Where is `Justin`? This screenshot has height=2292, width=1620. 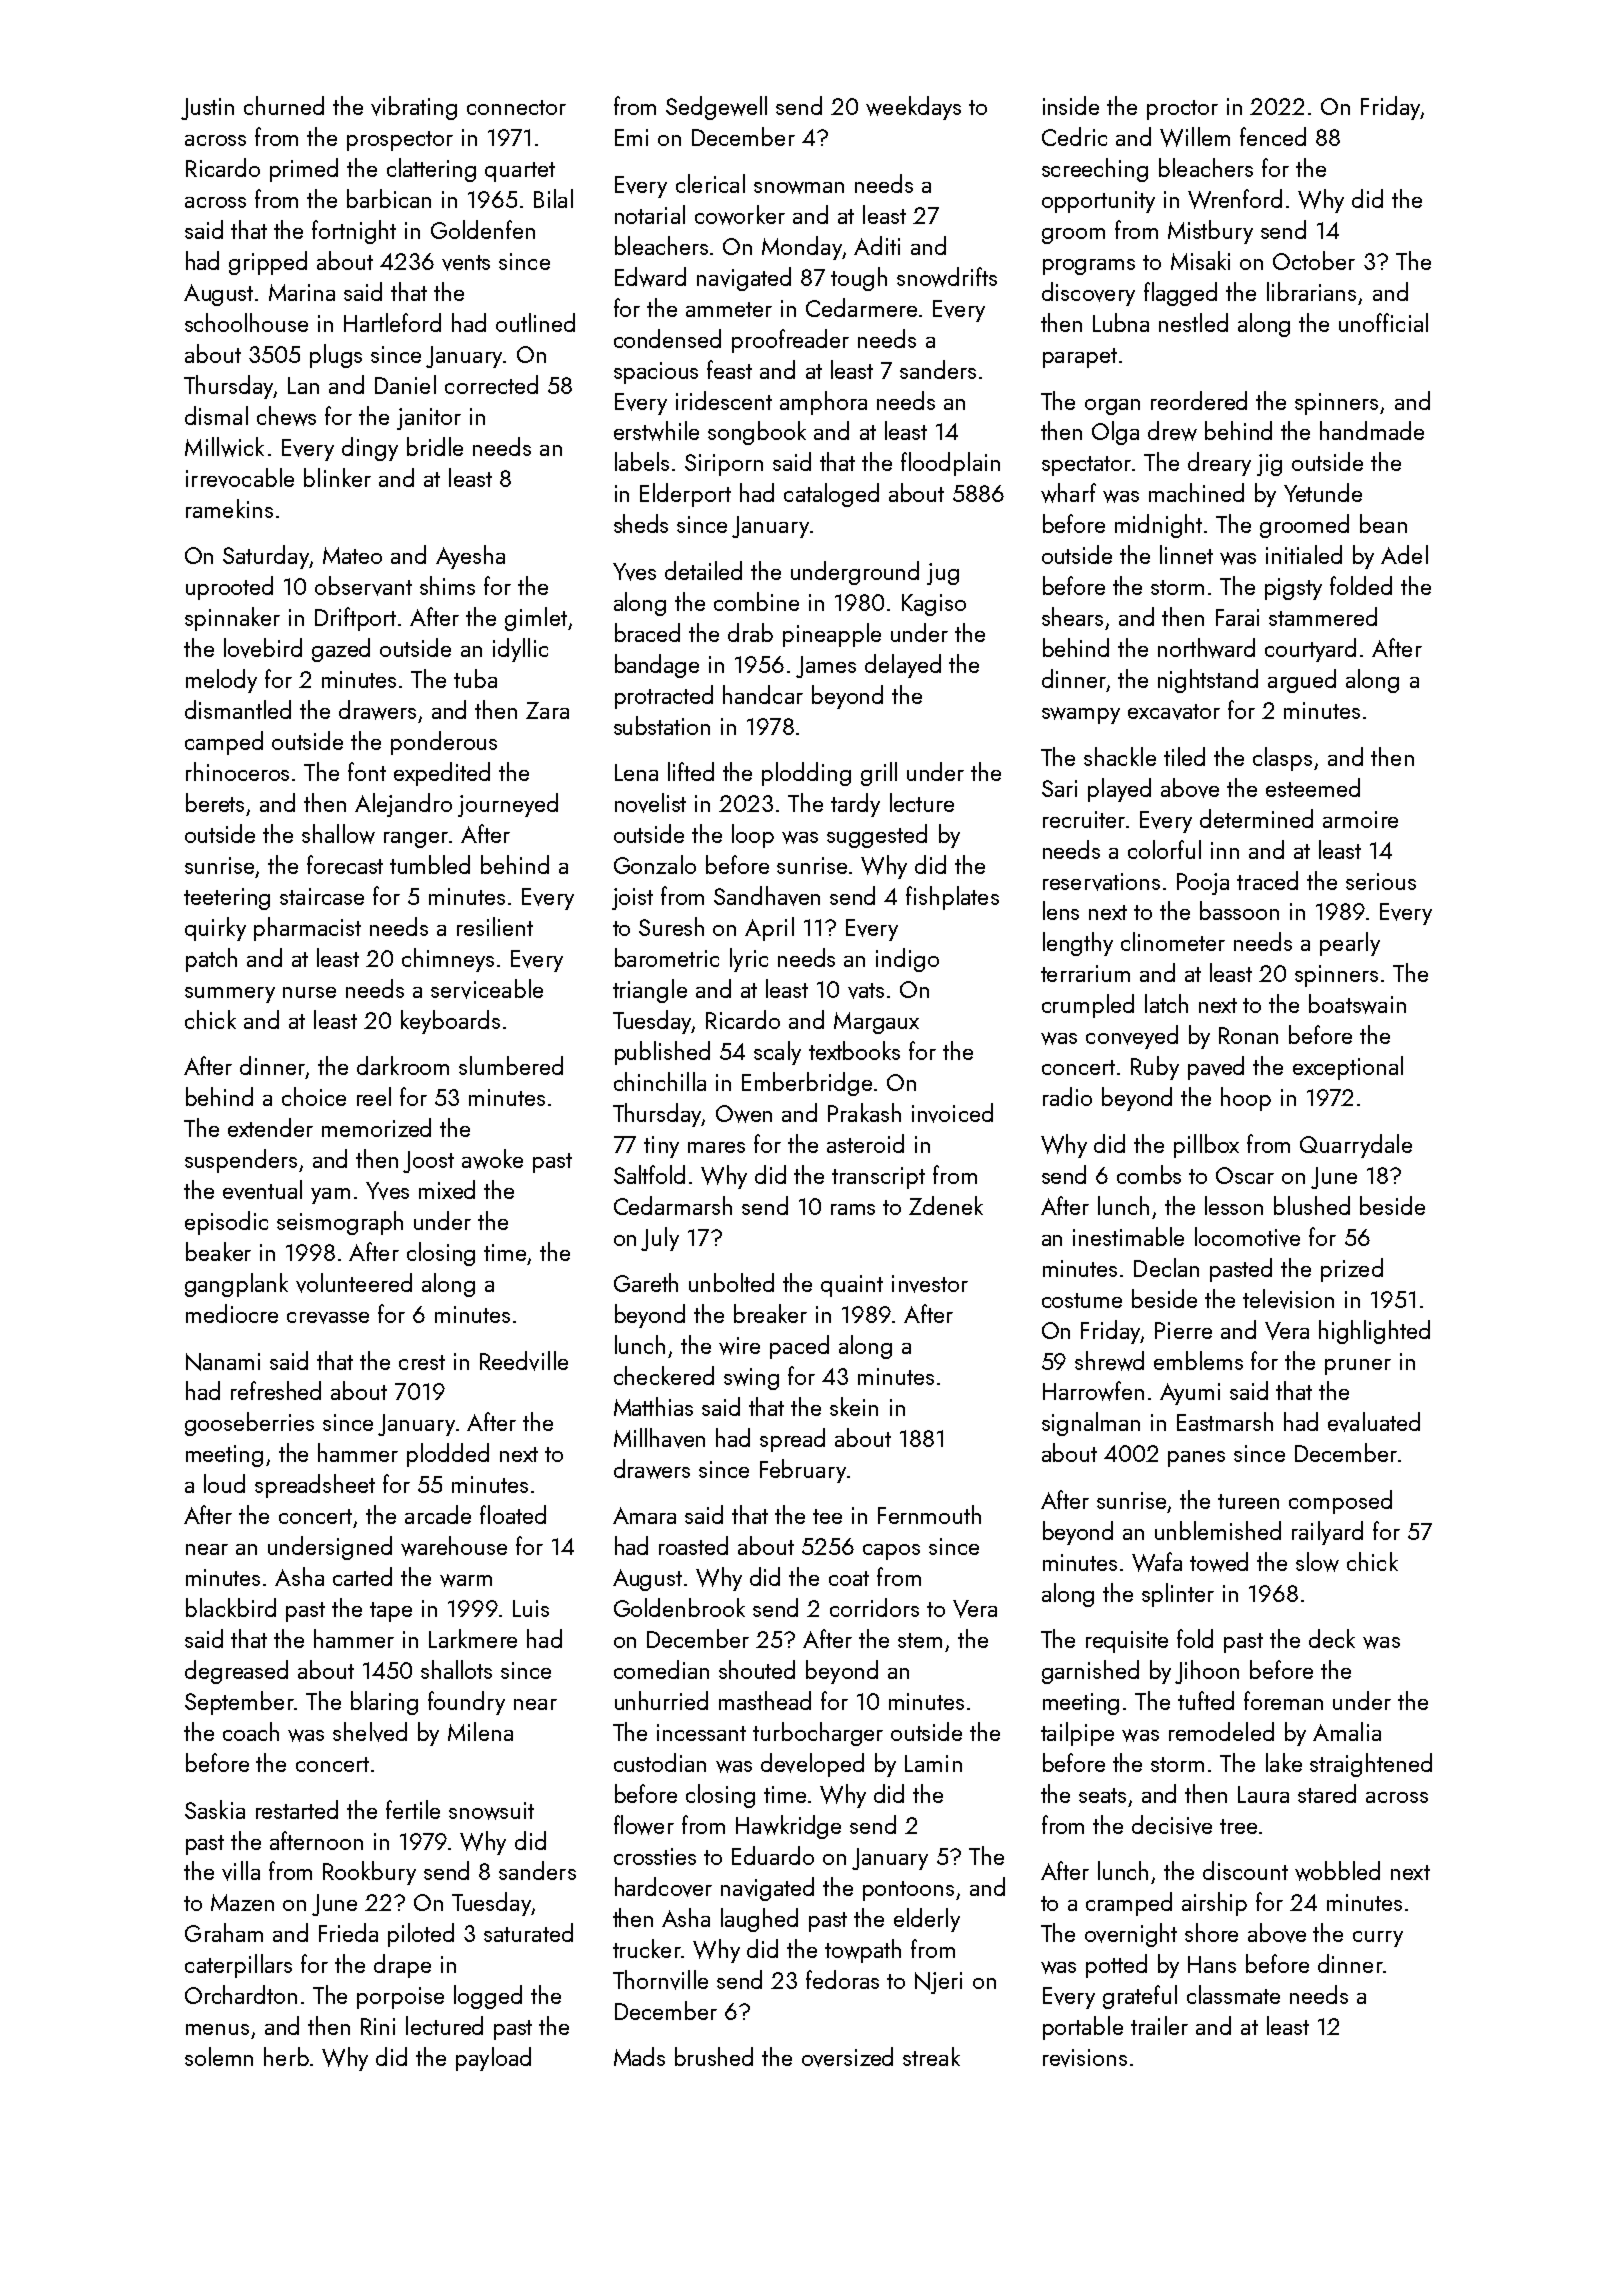
Justin is located at coordinates (207, 109).
